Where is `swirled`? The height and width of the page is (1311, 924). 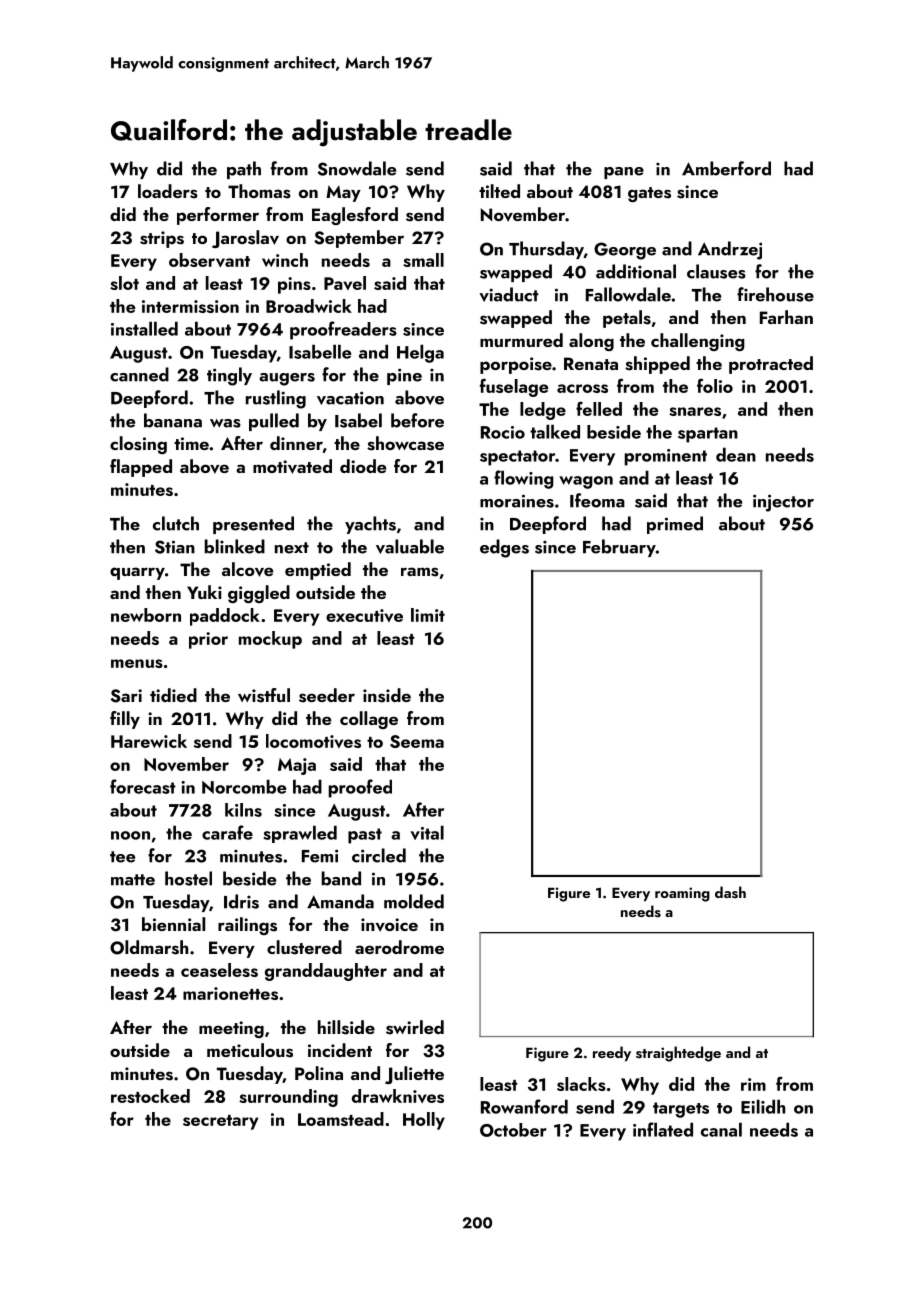
swirled is located at coordinates (415, 1027).
